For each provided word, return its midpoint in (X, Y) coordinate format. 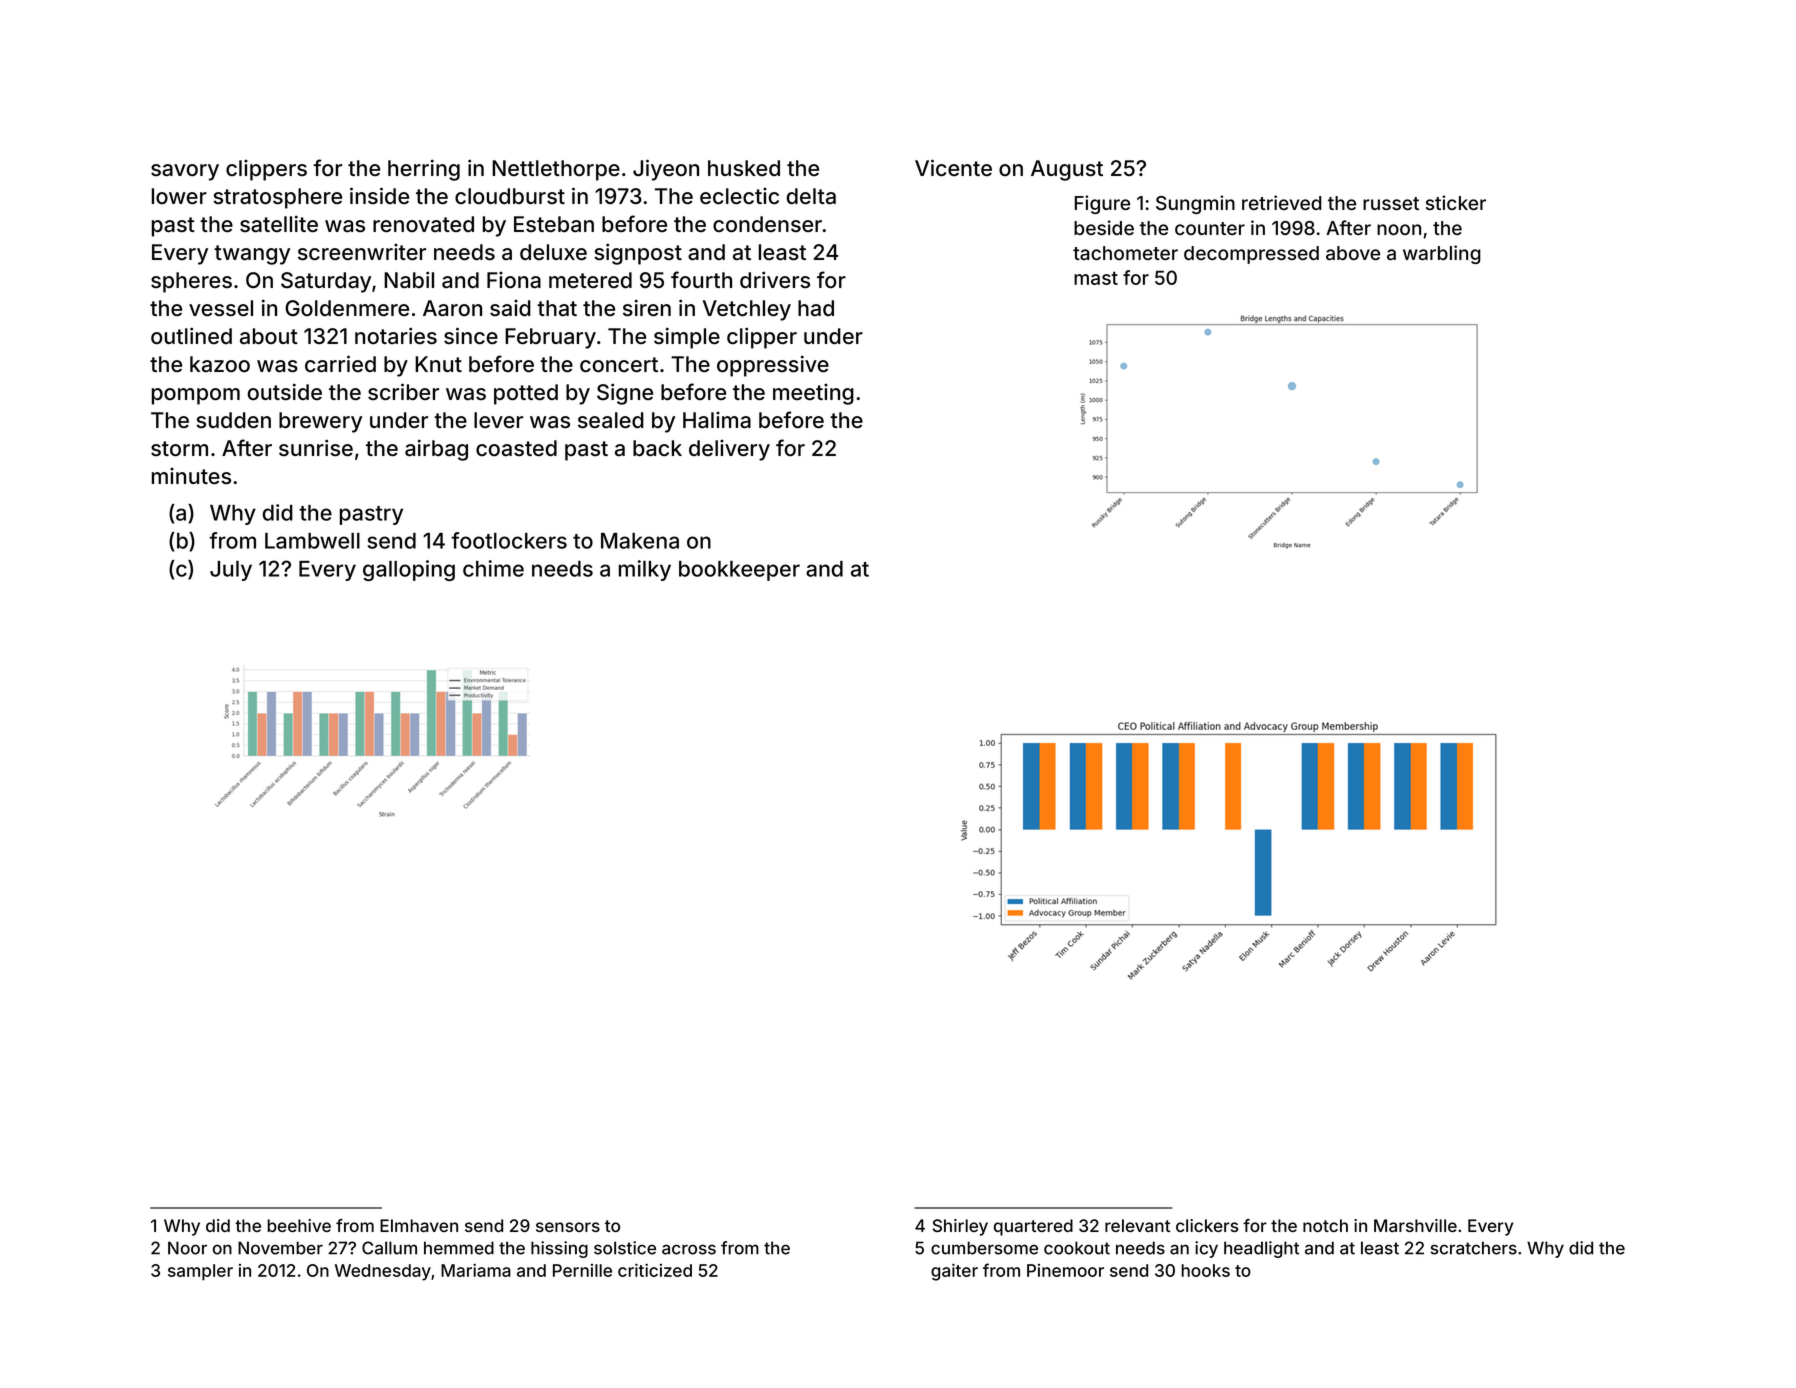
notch (1325, 1225)
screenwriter (362, 252)
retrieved (1281, 202)
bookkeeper (739, 571)
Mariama (476, 1270)
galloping (409, 570)
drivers (775, 279)
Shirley (960, 1227)
